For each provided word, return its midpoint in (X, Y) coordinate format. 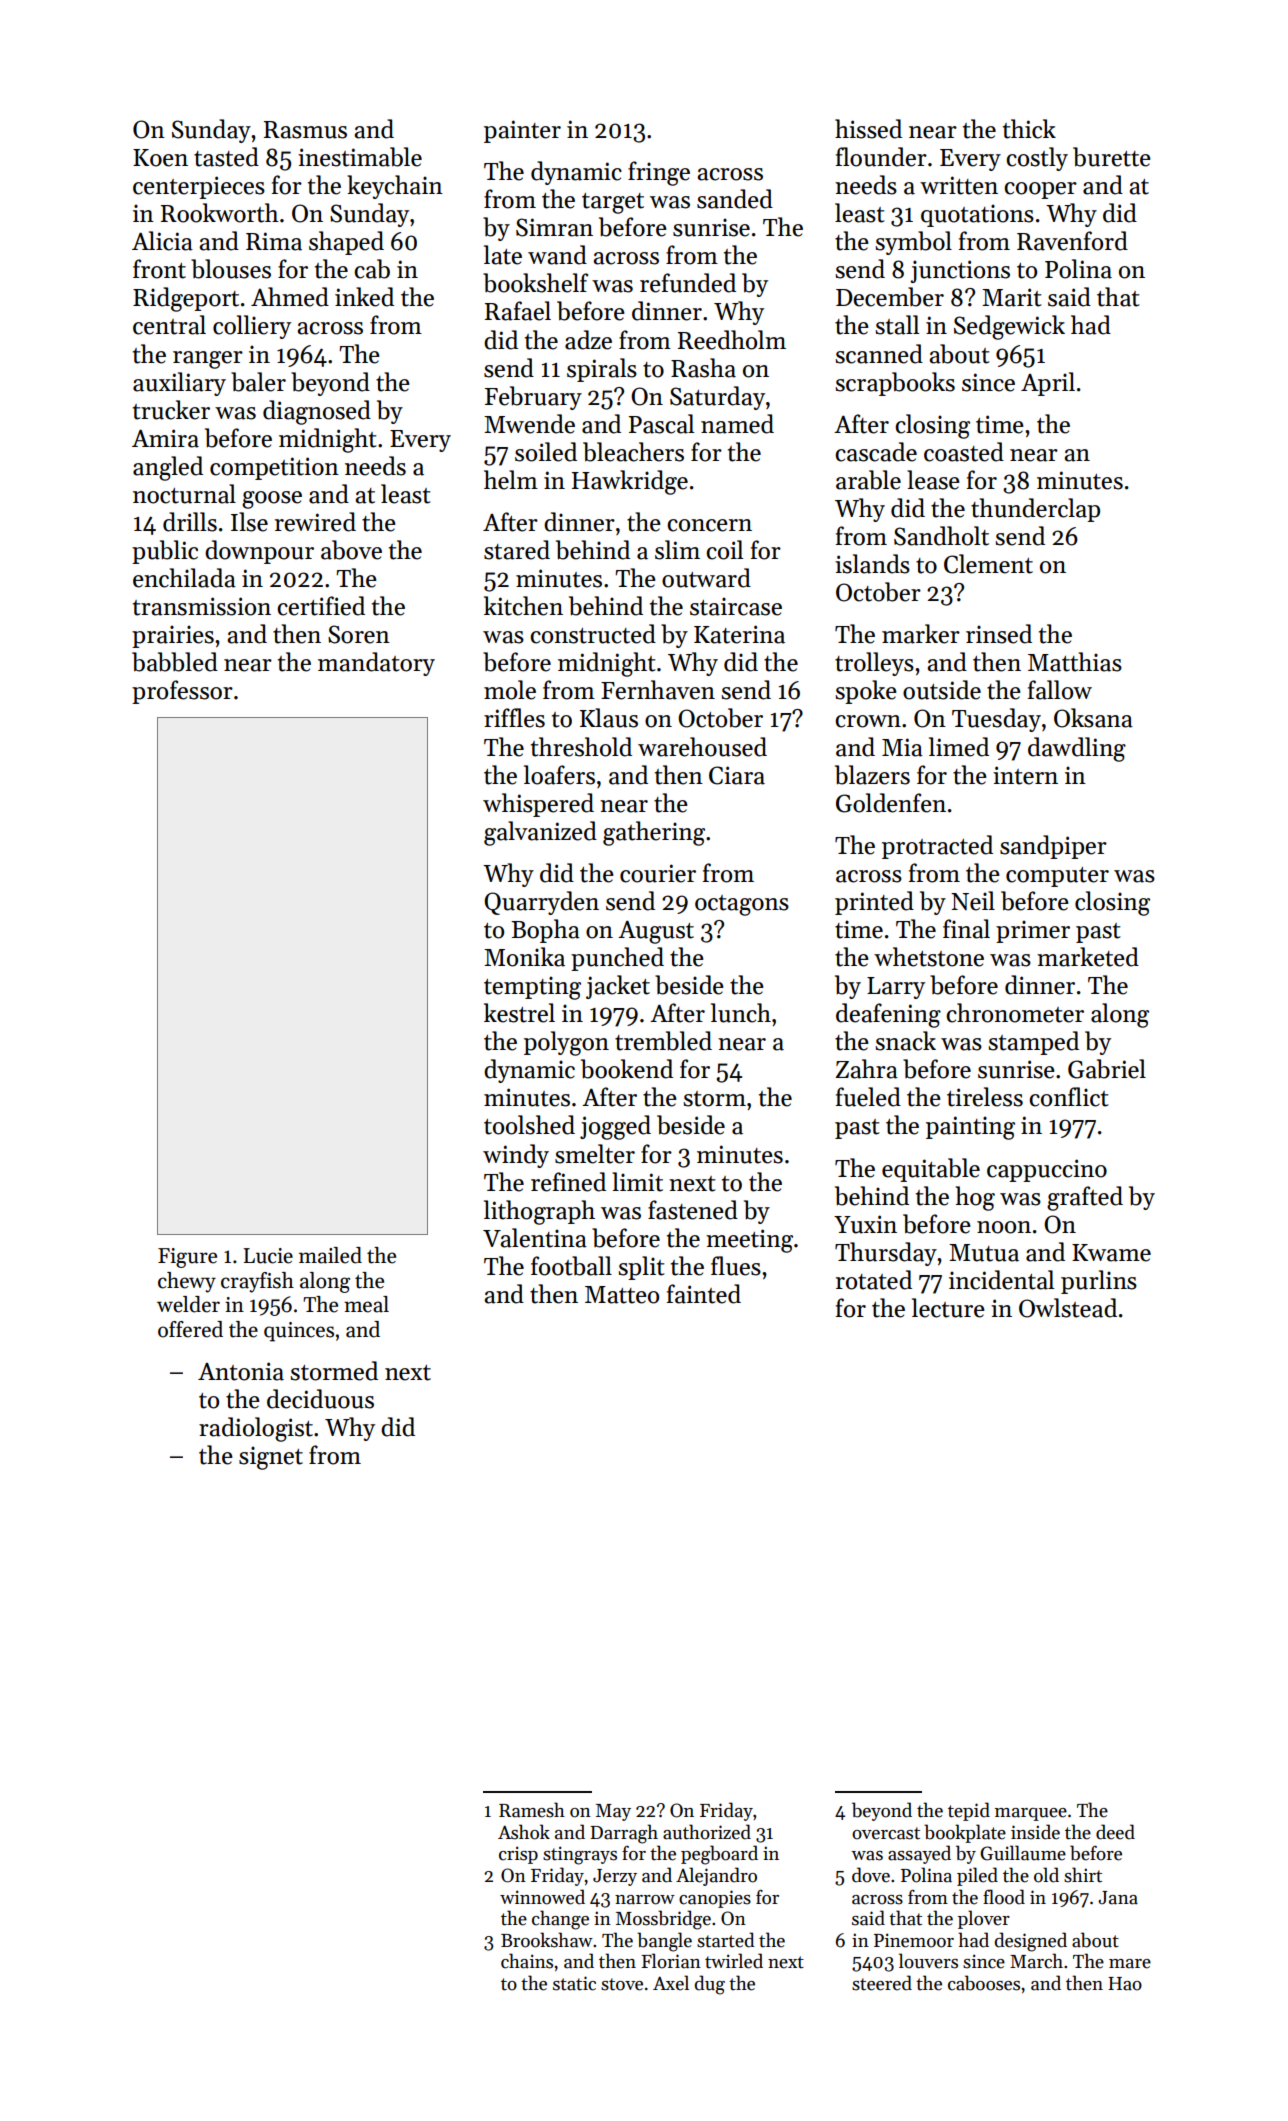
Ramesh (532, 1810)
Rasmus (305, 130)
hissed (868, 129)
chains (527, 1961)
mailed (330, 1255)
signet (271, 1458)
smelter (595, 1154)
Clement (988, 564)
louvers (928, 1961)
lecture (948, 1308)
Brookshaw (547, 1940)
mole (510, 690)
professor (182, 692)
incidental (1001, 1280)
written (959, 185)
